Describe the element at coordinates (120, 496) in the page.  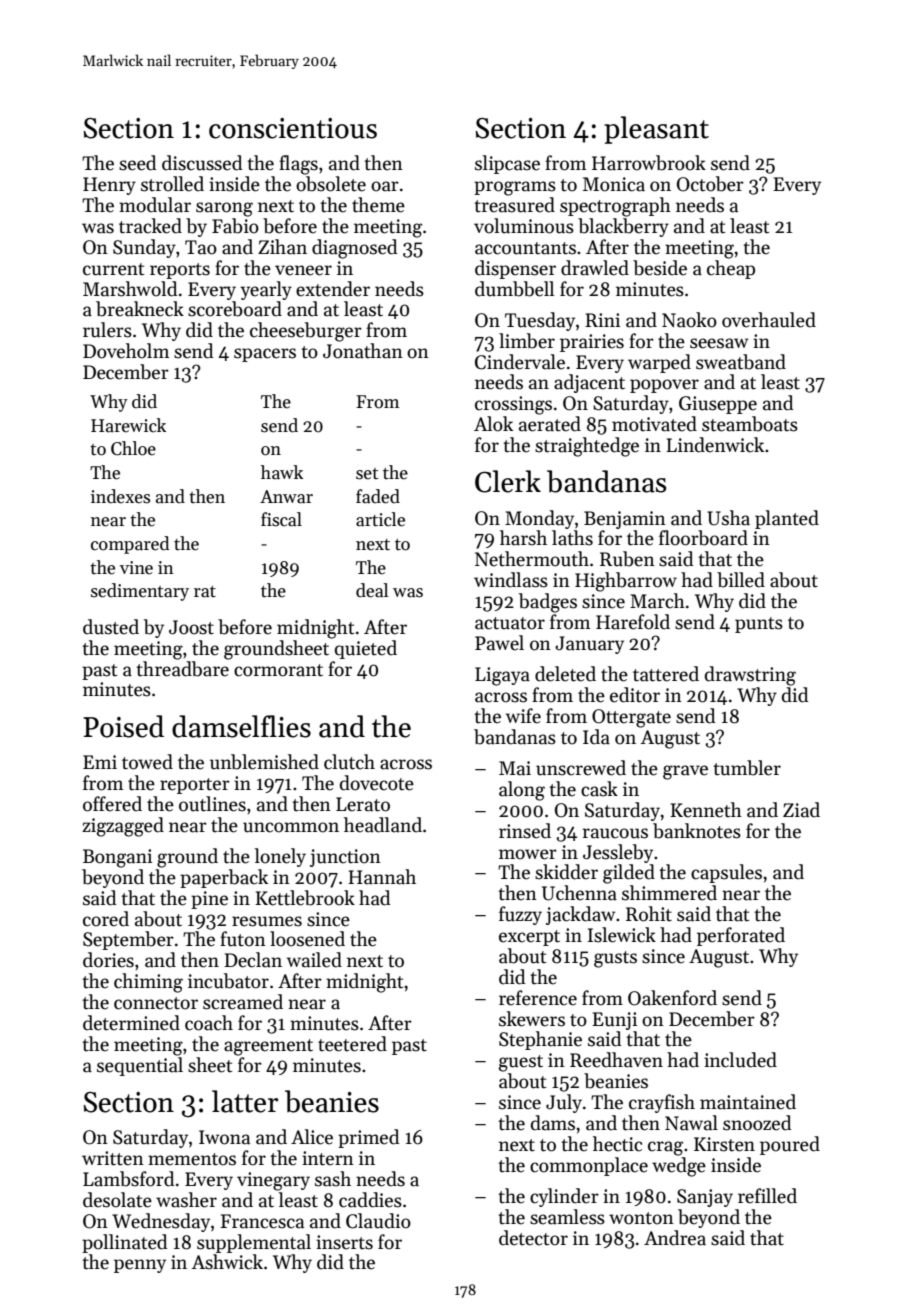
I see `indexes` at that location.
